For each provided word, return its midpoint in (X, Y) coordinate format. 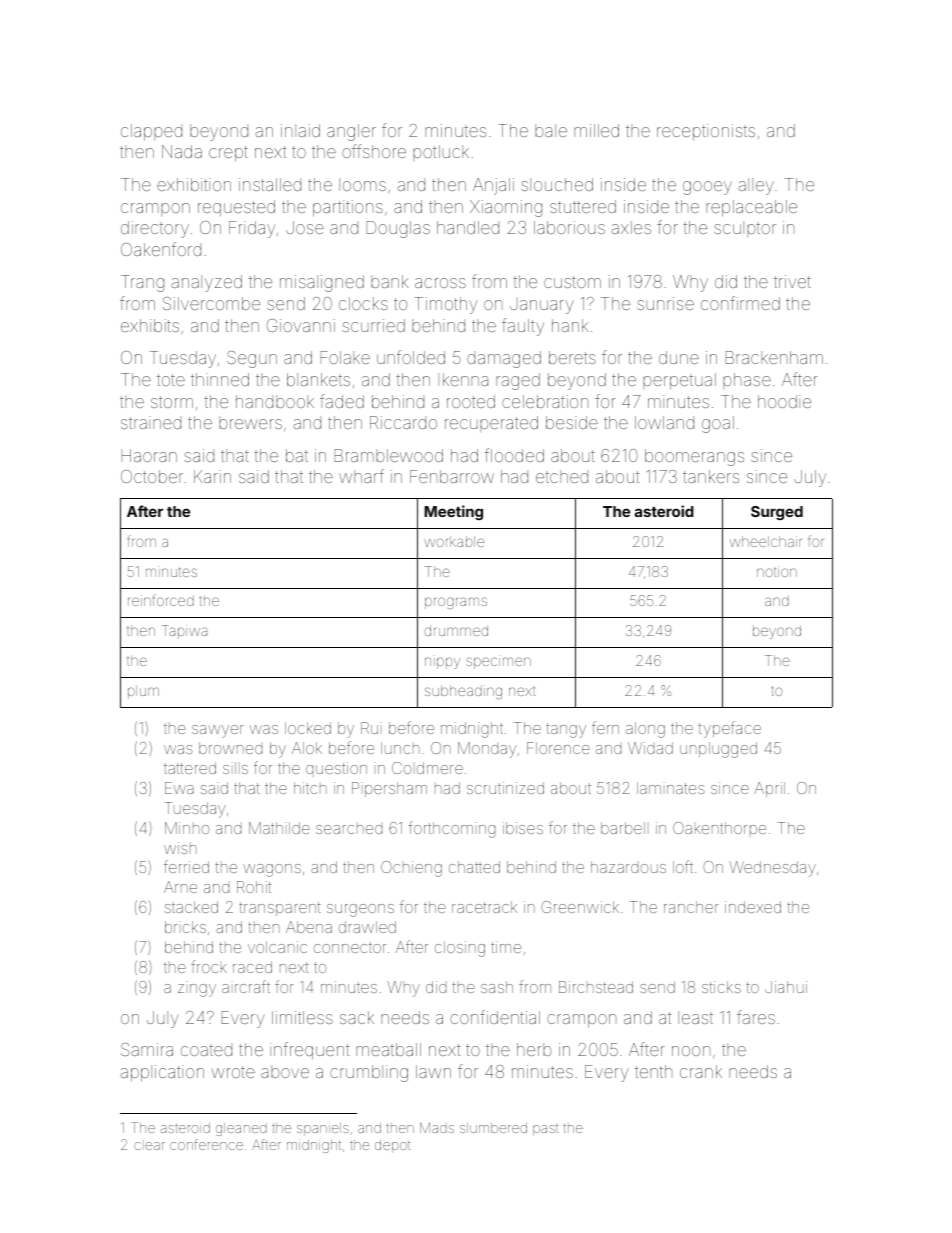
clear (149, 1146)
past (545, 1130)
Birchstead (596, 987)
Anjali (493, 186)
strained (151, 422)
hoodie (784, 401)
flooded (514, 455)
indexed (753, 907)
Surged (777, 513)
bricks (185, 927)
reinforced (161, 600)
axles (631, 227)
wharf (361, 476)
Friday (252, 229)
